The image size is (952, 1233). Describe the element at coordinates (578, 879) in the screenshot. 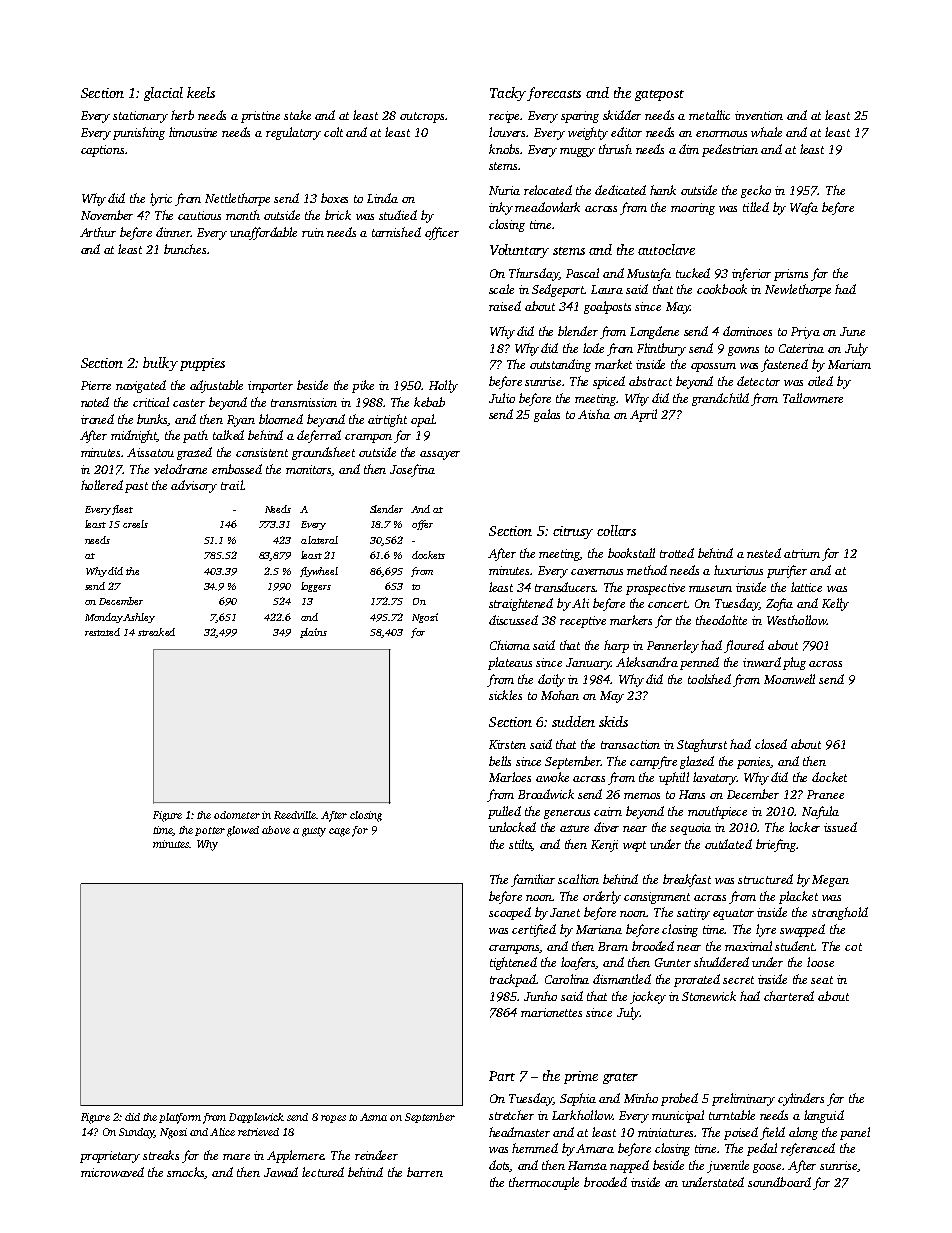

I see `scallion` at that location.
